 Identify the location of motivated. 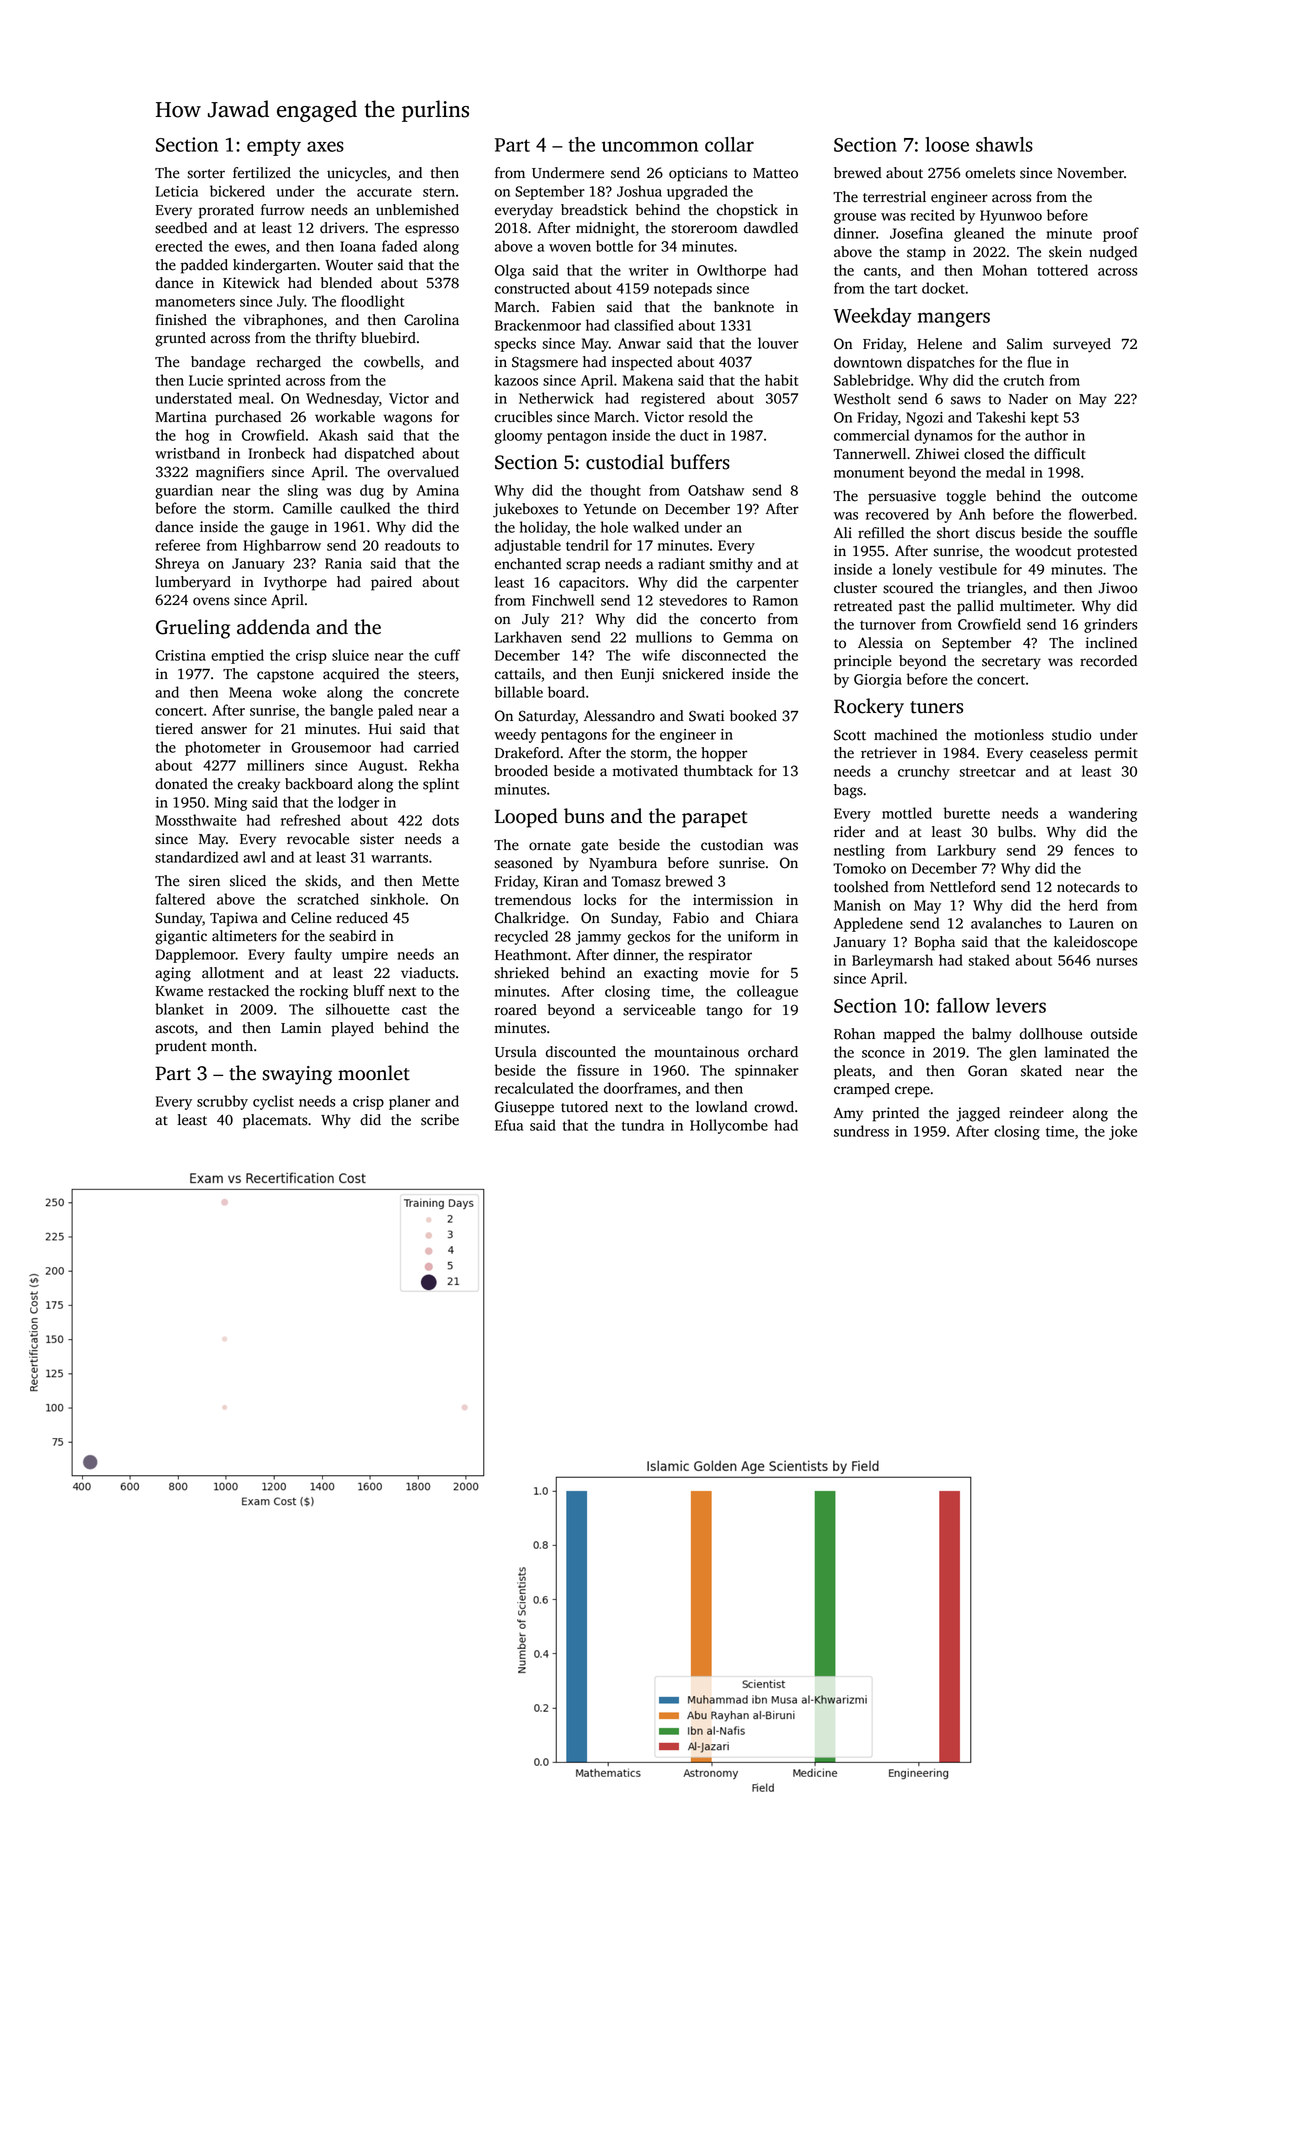
(645, 771).
